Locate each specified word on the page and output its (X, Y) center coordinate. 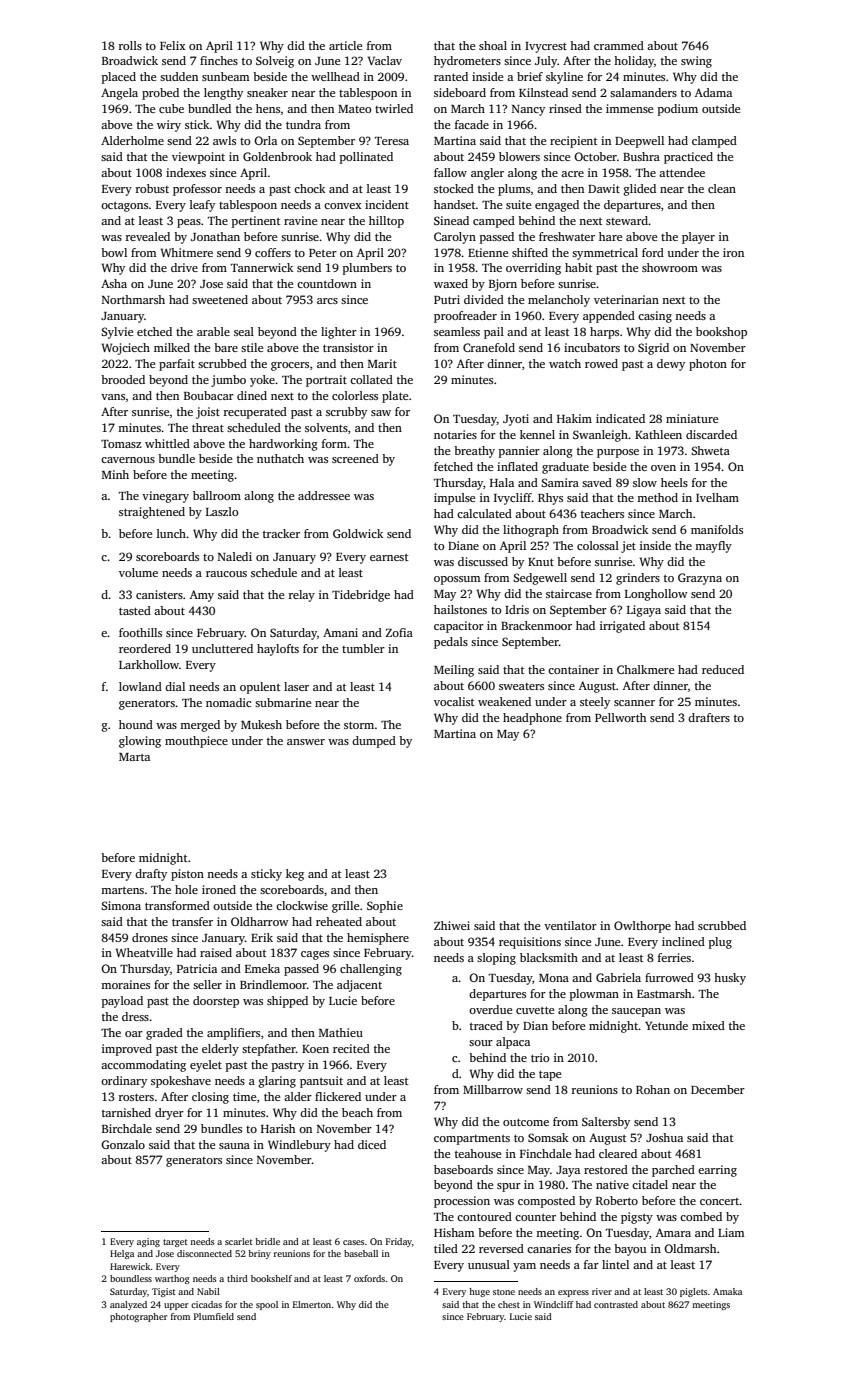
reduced (723, 669)
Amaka (727, 1291)
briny (259, 1254)
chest (509, 1304)
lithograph (531, 531)
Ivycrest (546, 47)
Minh (115, 474)
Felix (172, 45)
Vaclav (385, 60)
